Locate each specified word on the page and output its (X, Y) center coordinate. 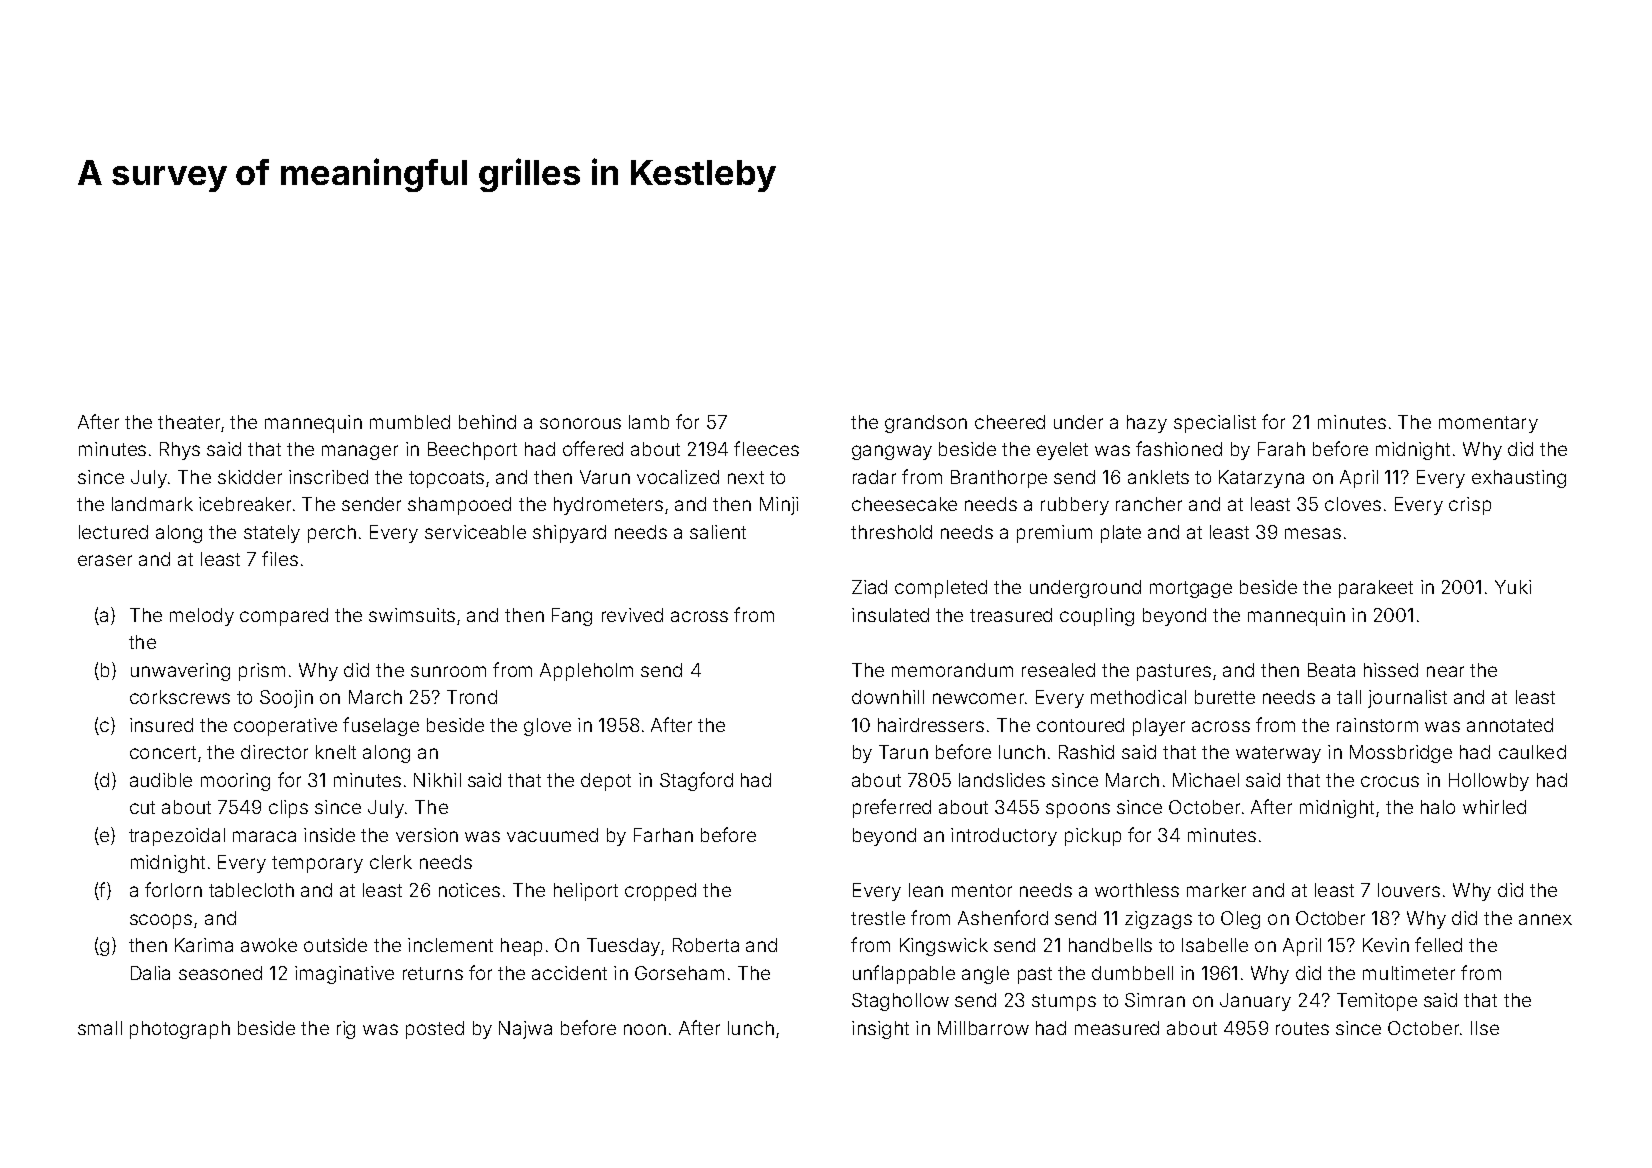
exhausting (1519, 479)
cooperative (285, 727)
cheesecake (904, 504)
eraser (105, 560)
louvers (1409, 890)
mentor (982, 890)
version (427, 835)
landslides (1002, 780)
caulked (1532, 752)
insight (880, 1030)
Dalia (150, 973)
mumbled (410, 422)
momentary (1488, 424)
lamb (649, 422)
